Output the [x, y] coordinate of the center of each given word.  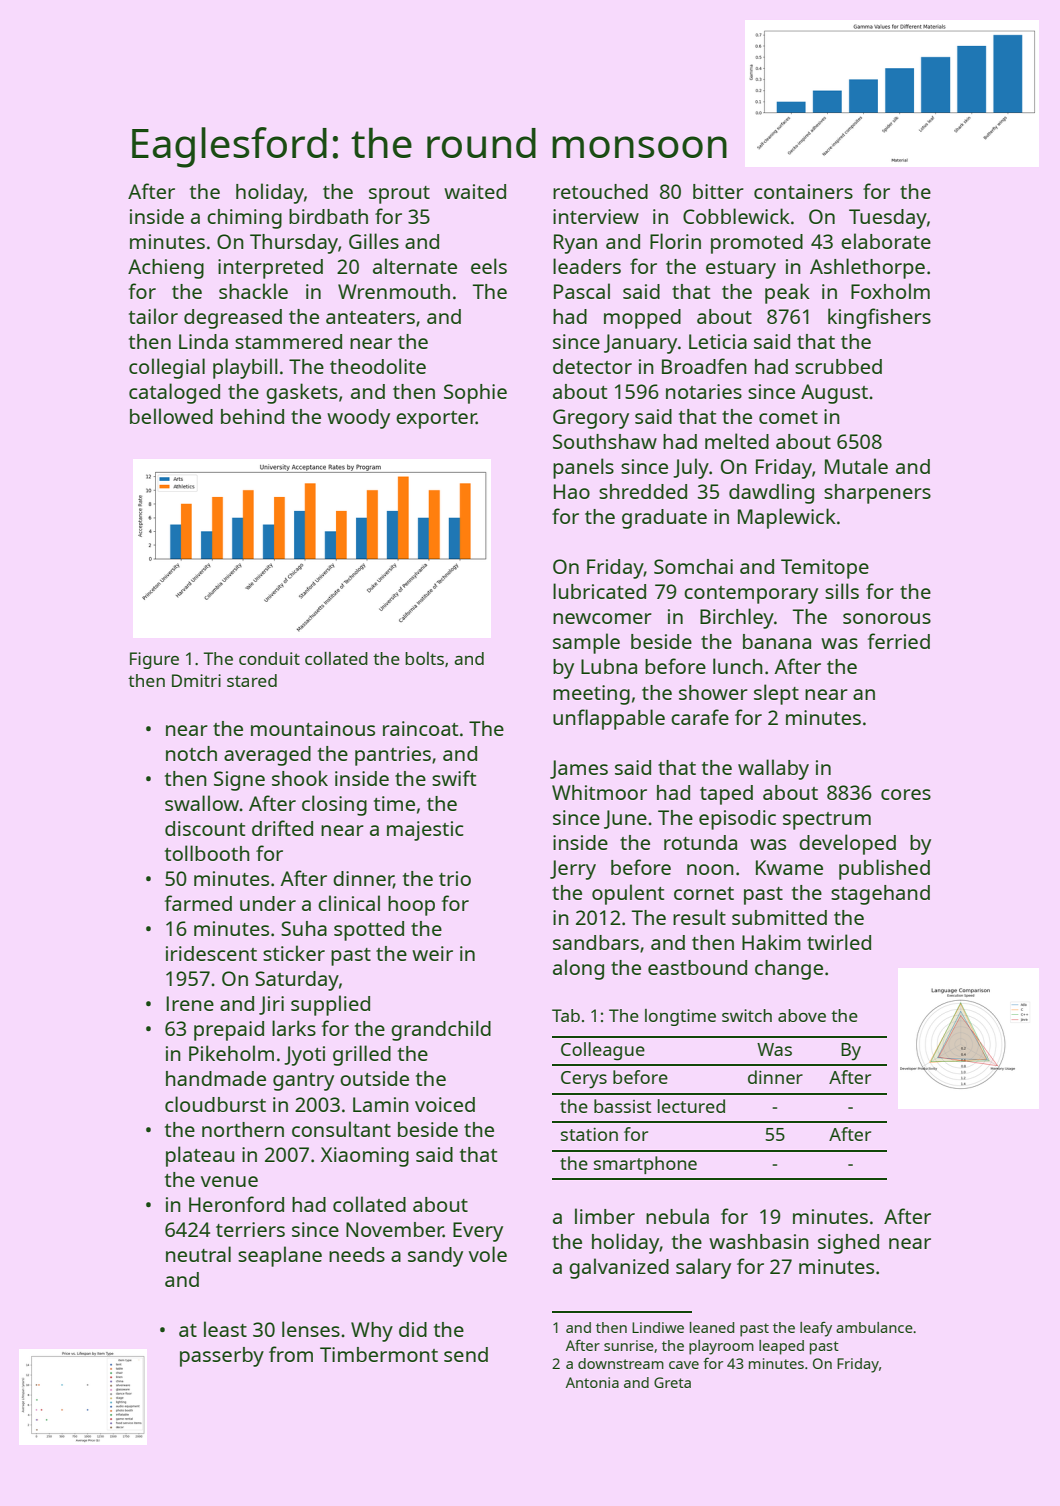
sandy [435, 1257]
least [225, 1329]
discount [205, 828]
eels [489, 266]
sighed [848, 1244]
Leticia [718, 341]
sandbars [596, 942]
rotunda [700, 842]
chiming [244, 219]
